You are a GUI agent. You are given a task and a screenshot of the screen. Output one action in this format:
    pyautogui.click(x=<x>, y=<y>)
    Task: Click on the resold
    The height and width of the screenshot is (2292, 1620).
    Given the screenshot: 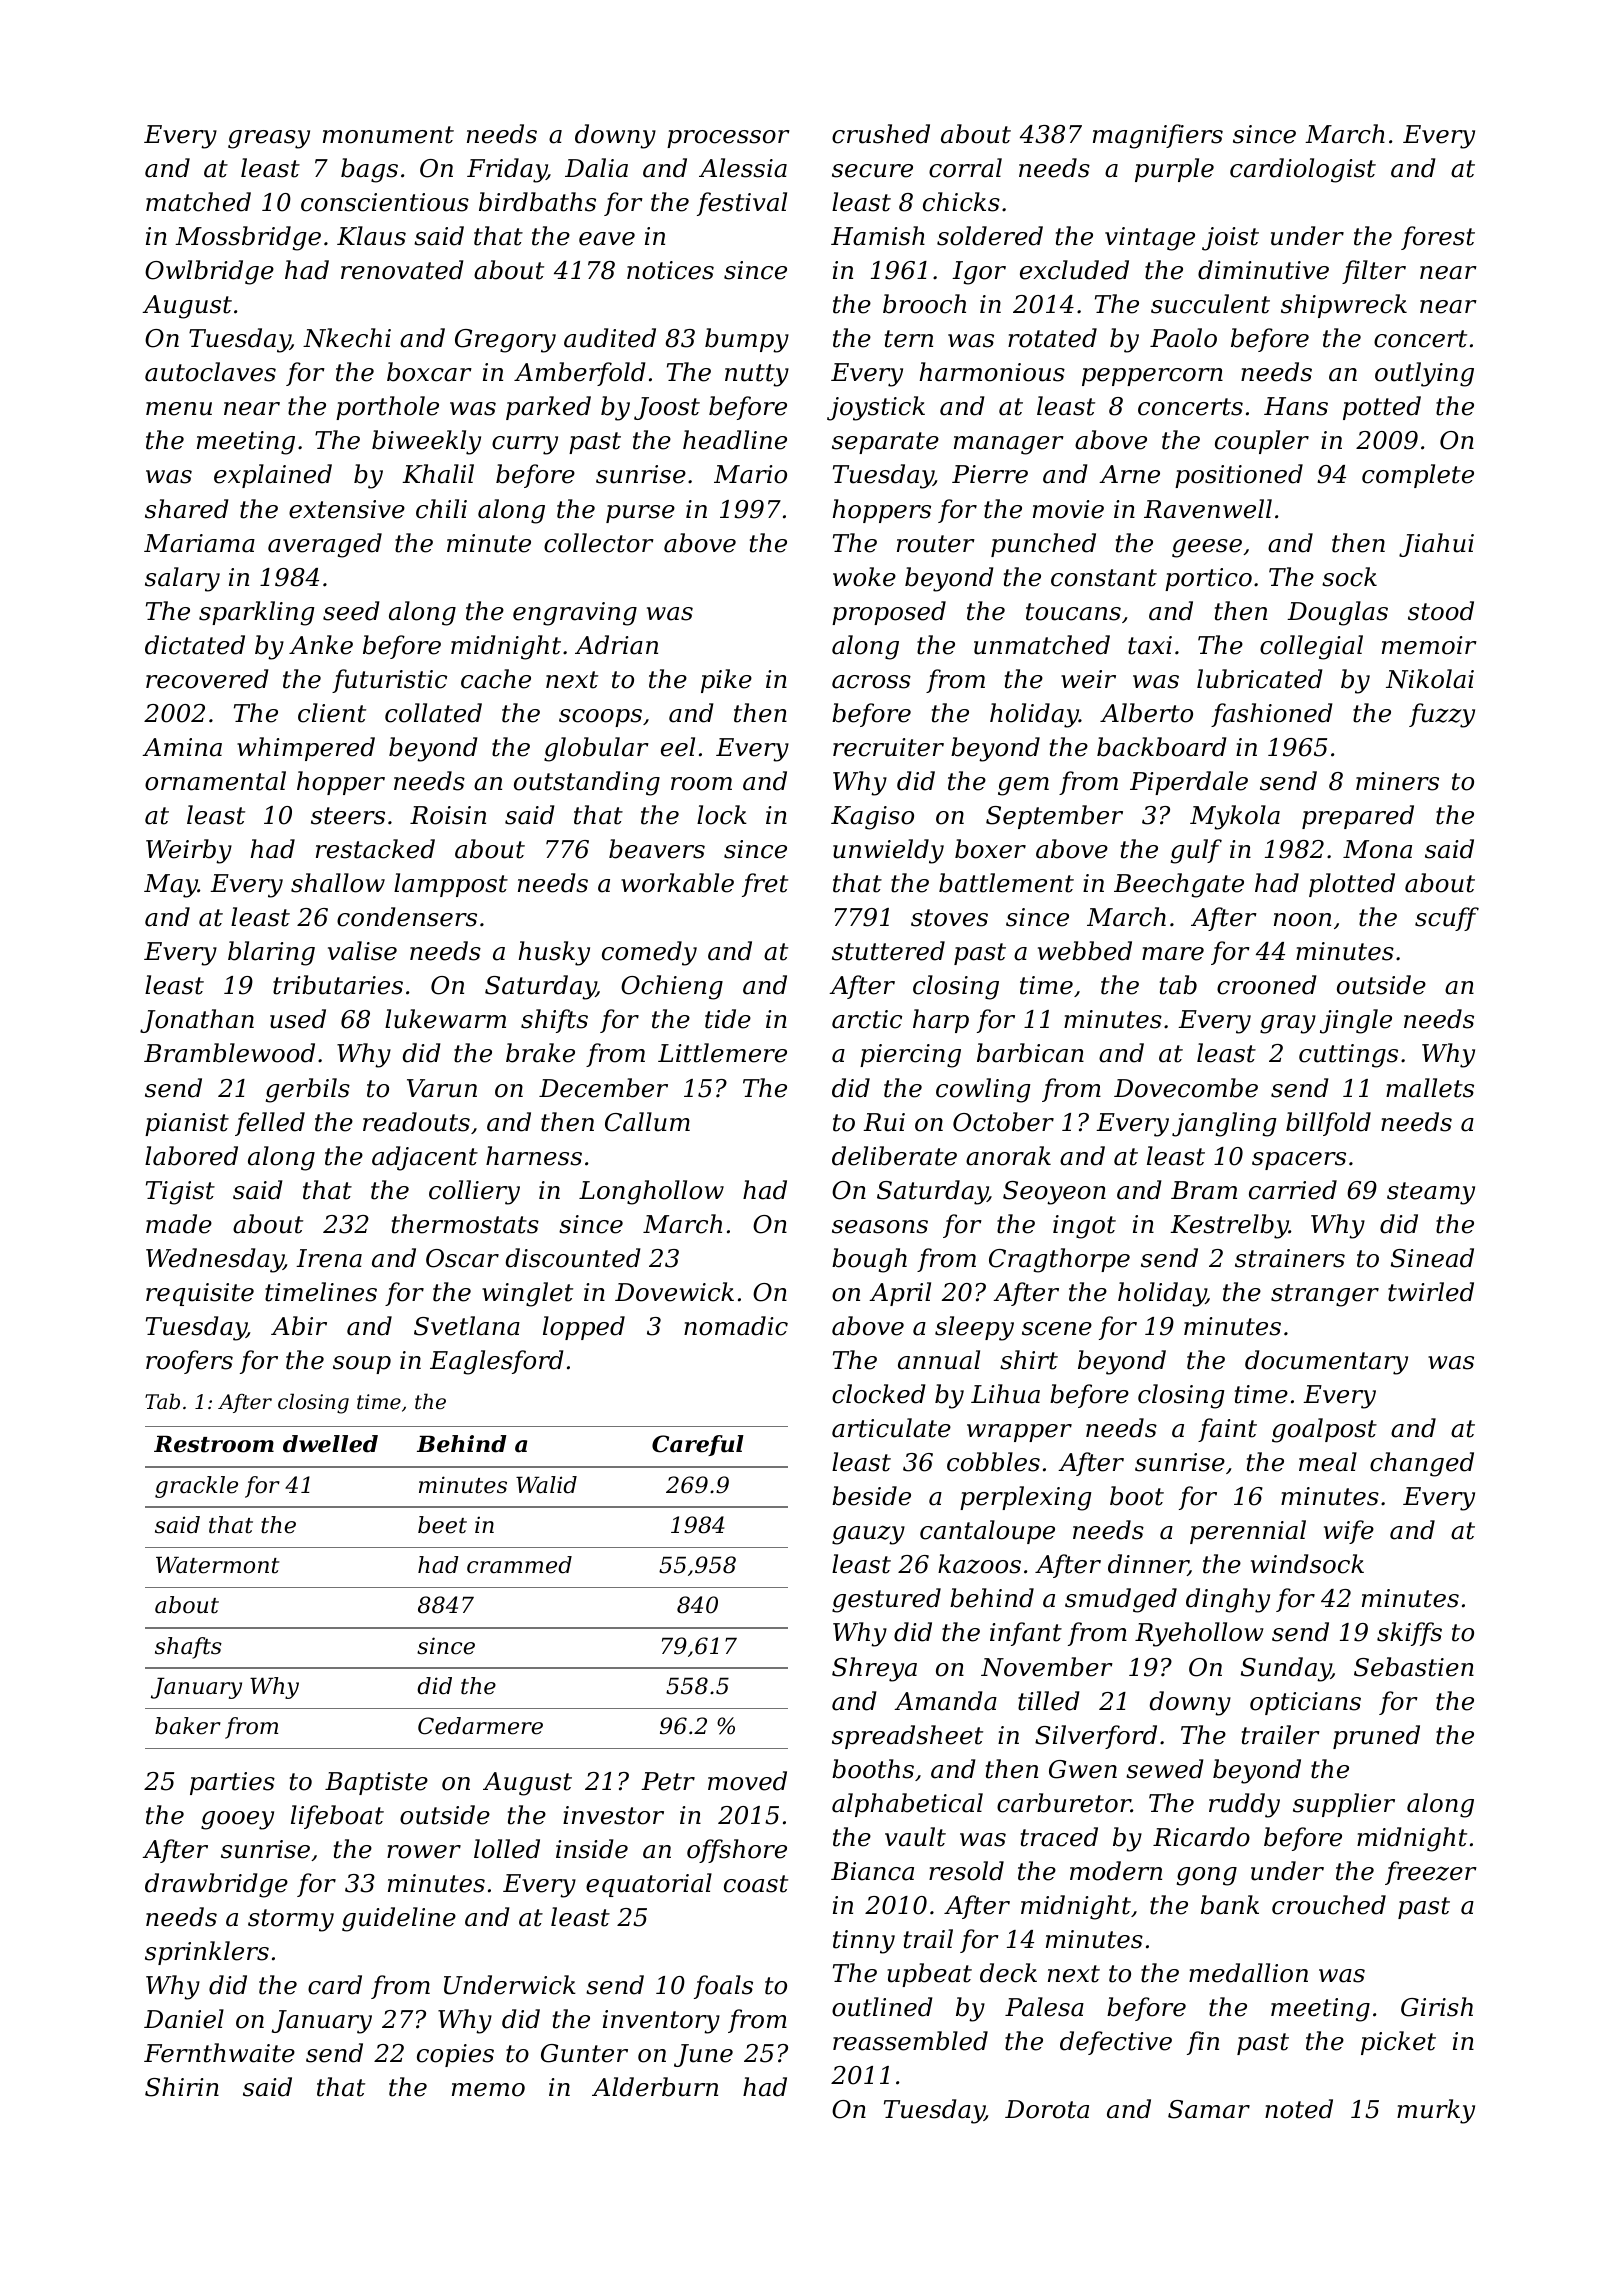 What is the action you would take?
    pyautogui.click(x=966, y=1871)
